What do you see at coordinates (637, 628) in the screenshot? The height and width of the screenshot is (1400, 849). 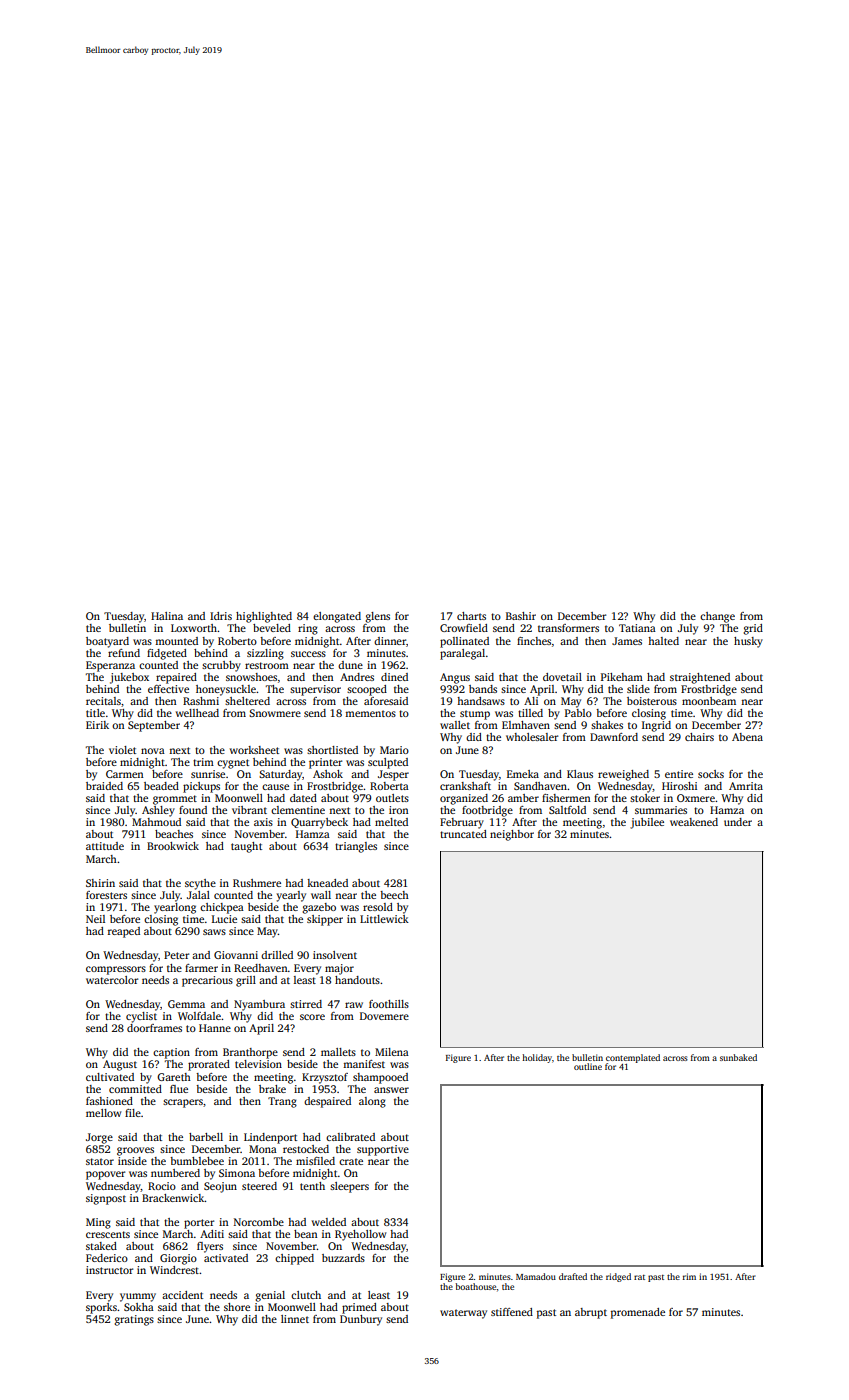 I see `Tatiana` at bounding box center [637, 628].
